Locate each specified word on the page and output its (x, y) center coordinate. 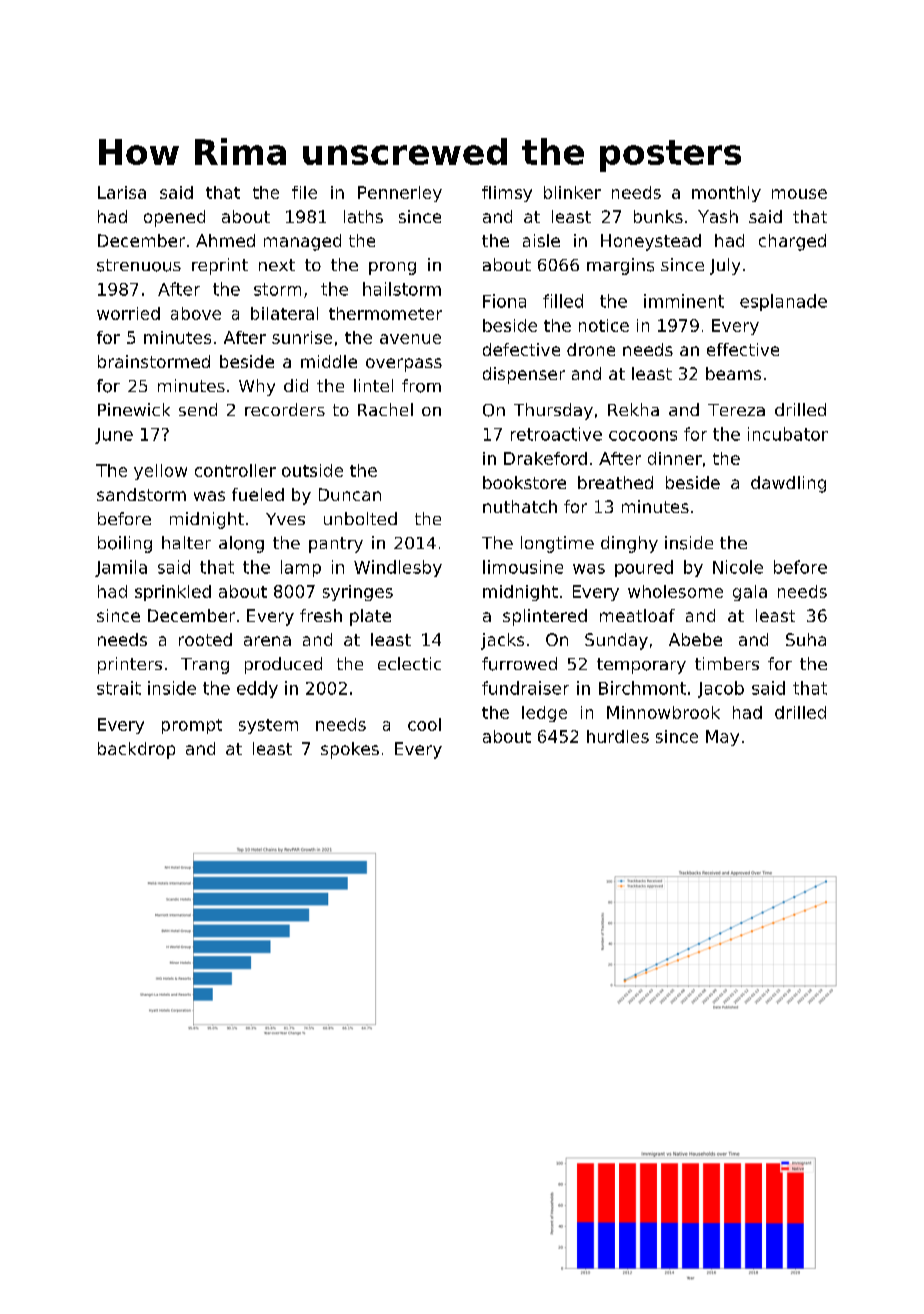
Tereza (736, 410)
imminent (684, 301)
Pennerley (400, 194)
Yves (285, 519)
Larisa (122, 192)
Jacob (721, 689)
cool (424, 724)
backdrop (136, 750)
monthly (726, 194)
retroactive (556, 434)
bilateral (284, 313)
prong (392, 268)
